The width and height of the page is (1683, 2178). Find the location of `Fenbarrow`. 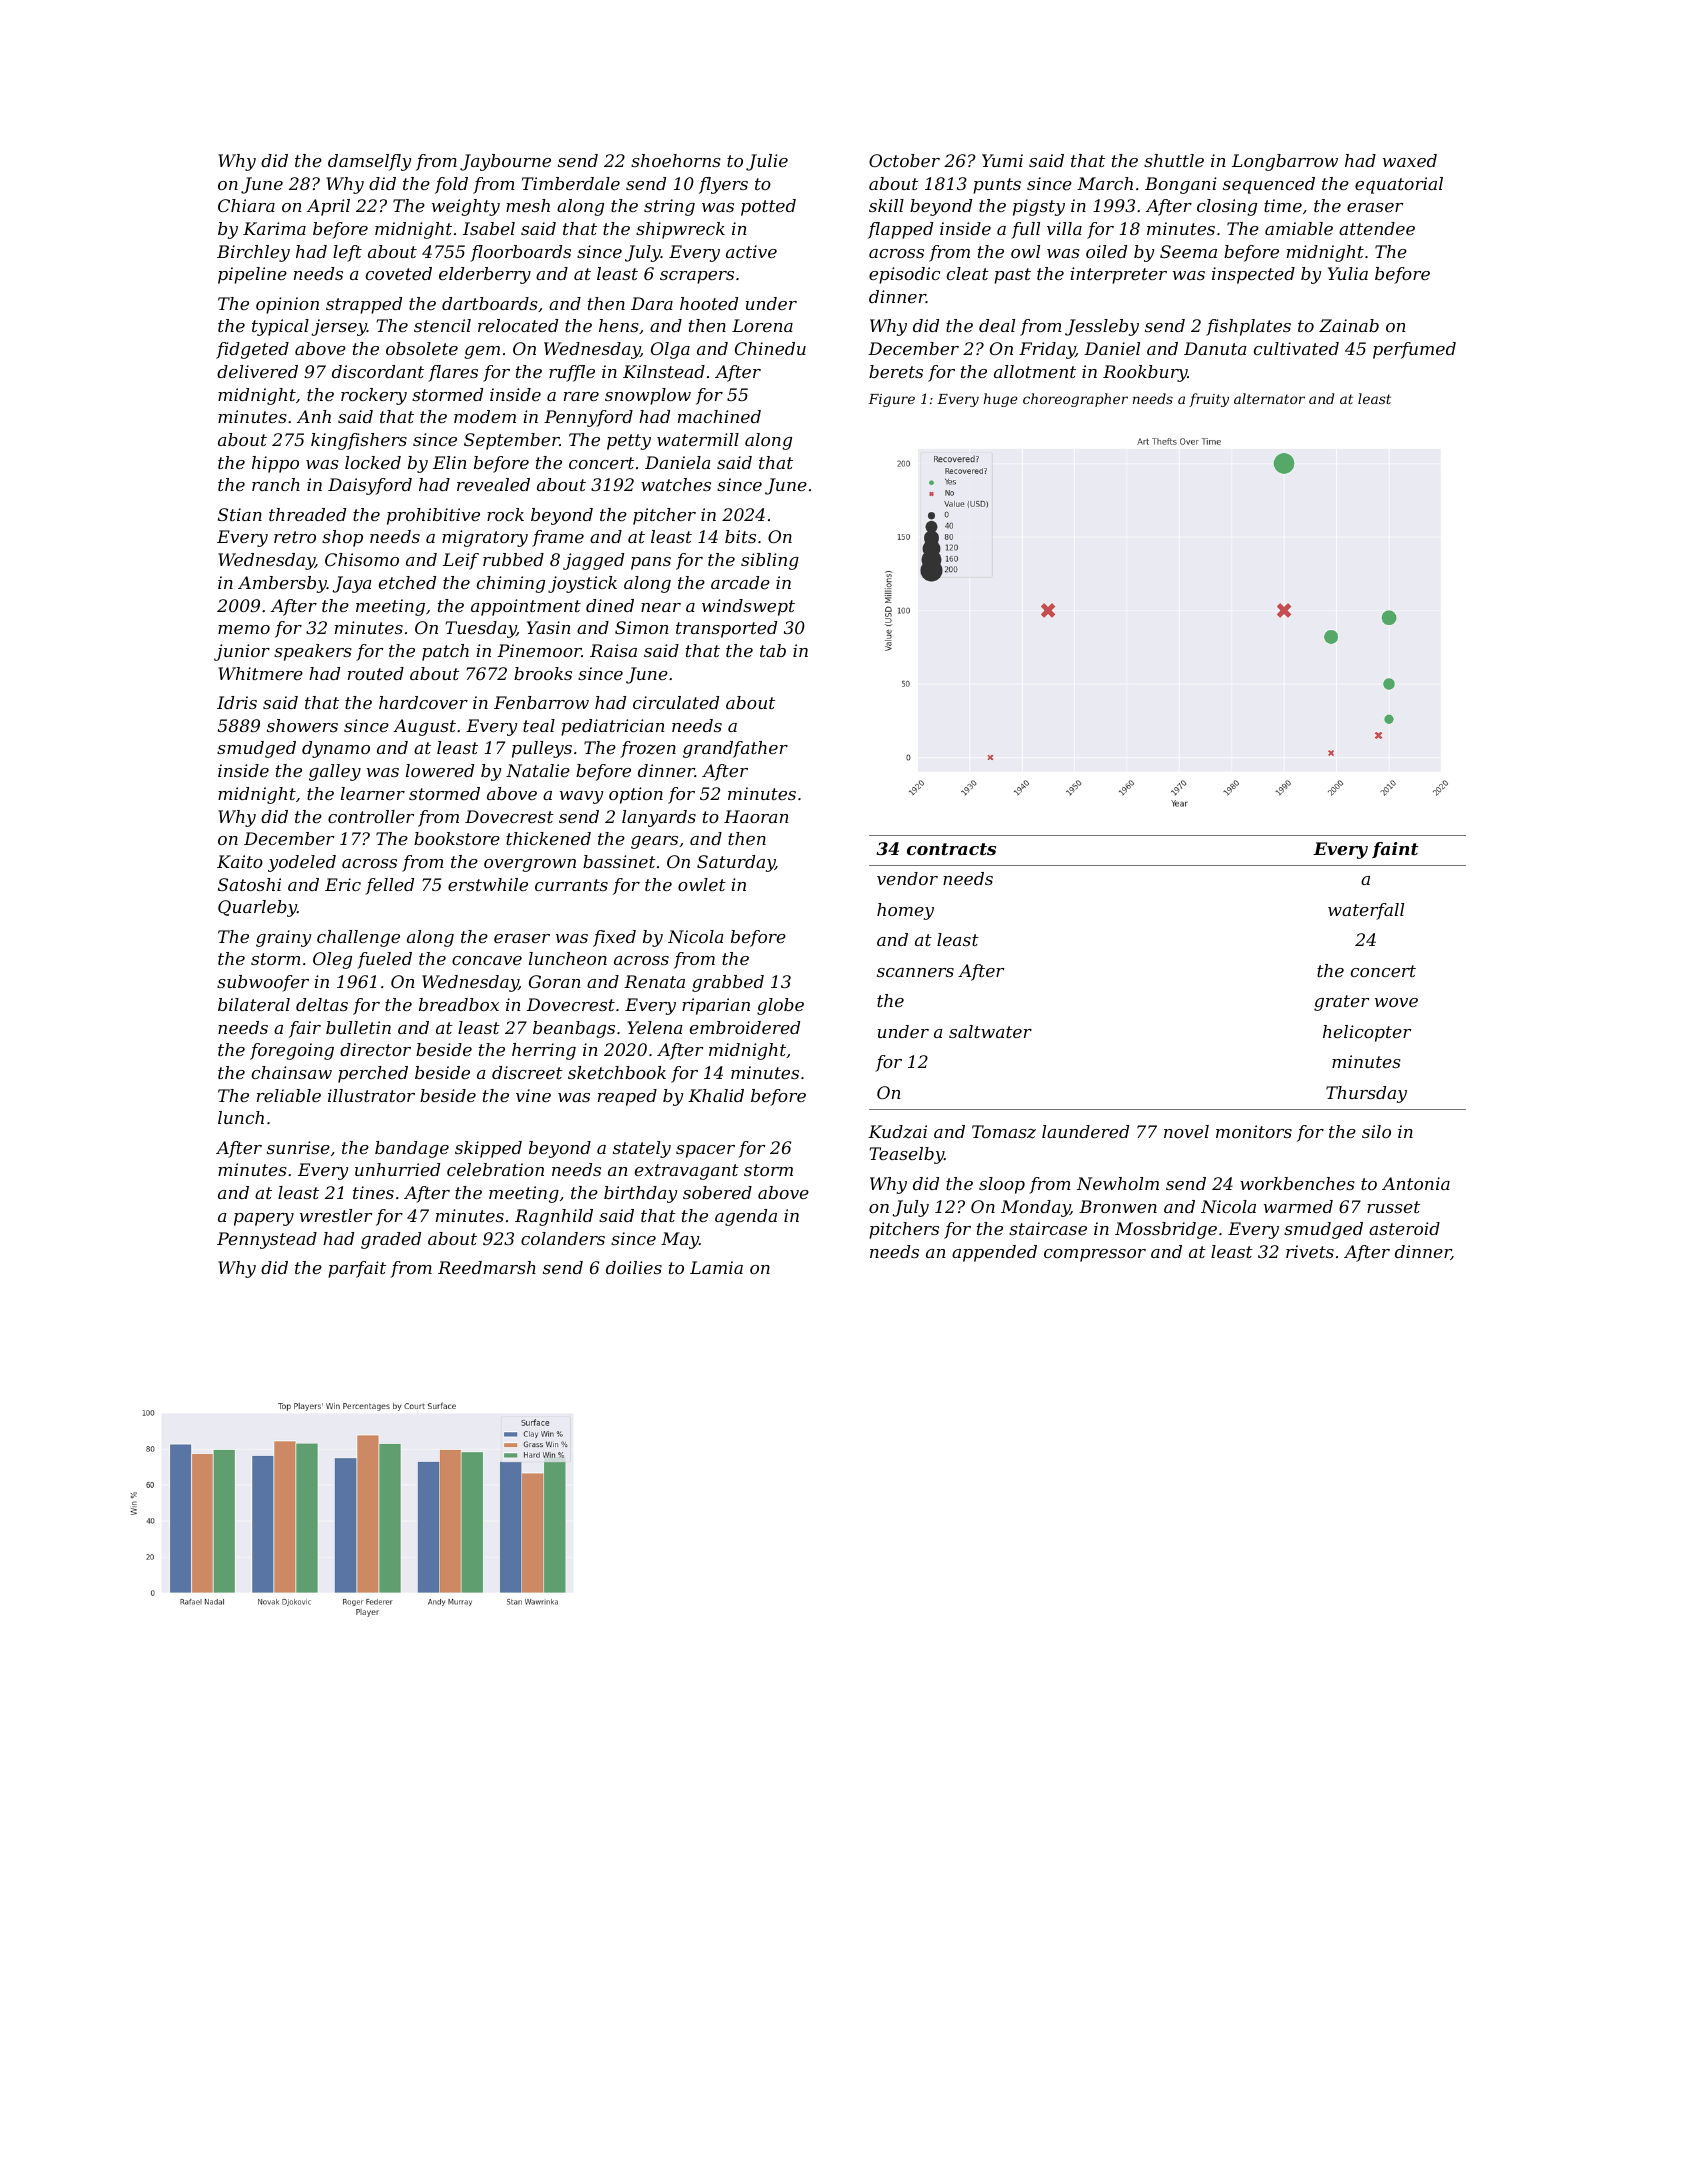

Fenbarrow is located at coordinates (541, 702).
